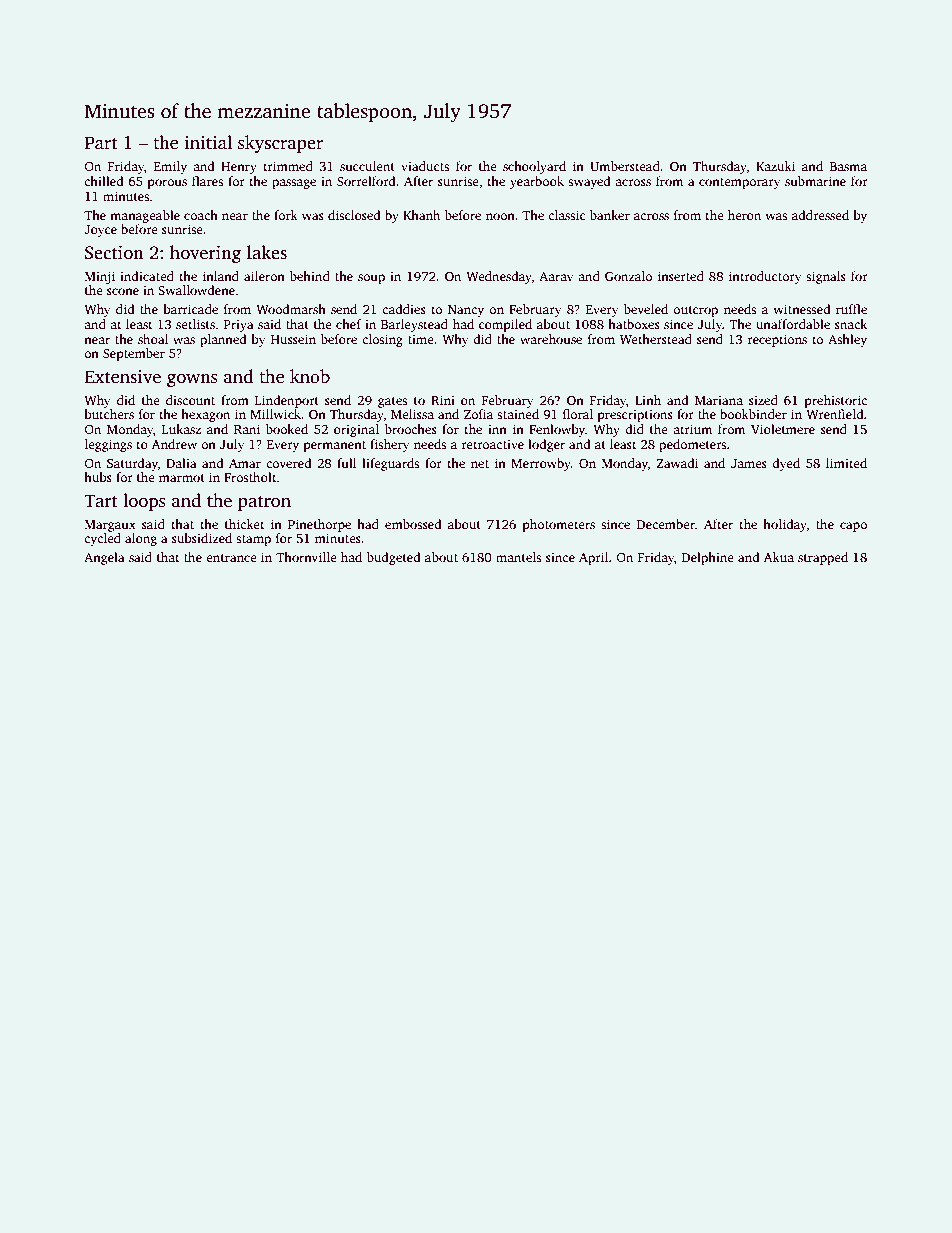 The height and width of the image is (1233, 952). What do you see at coordinates (763, 400) in the image?
I see `sized` at bounding box center [763, 400].
